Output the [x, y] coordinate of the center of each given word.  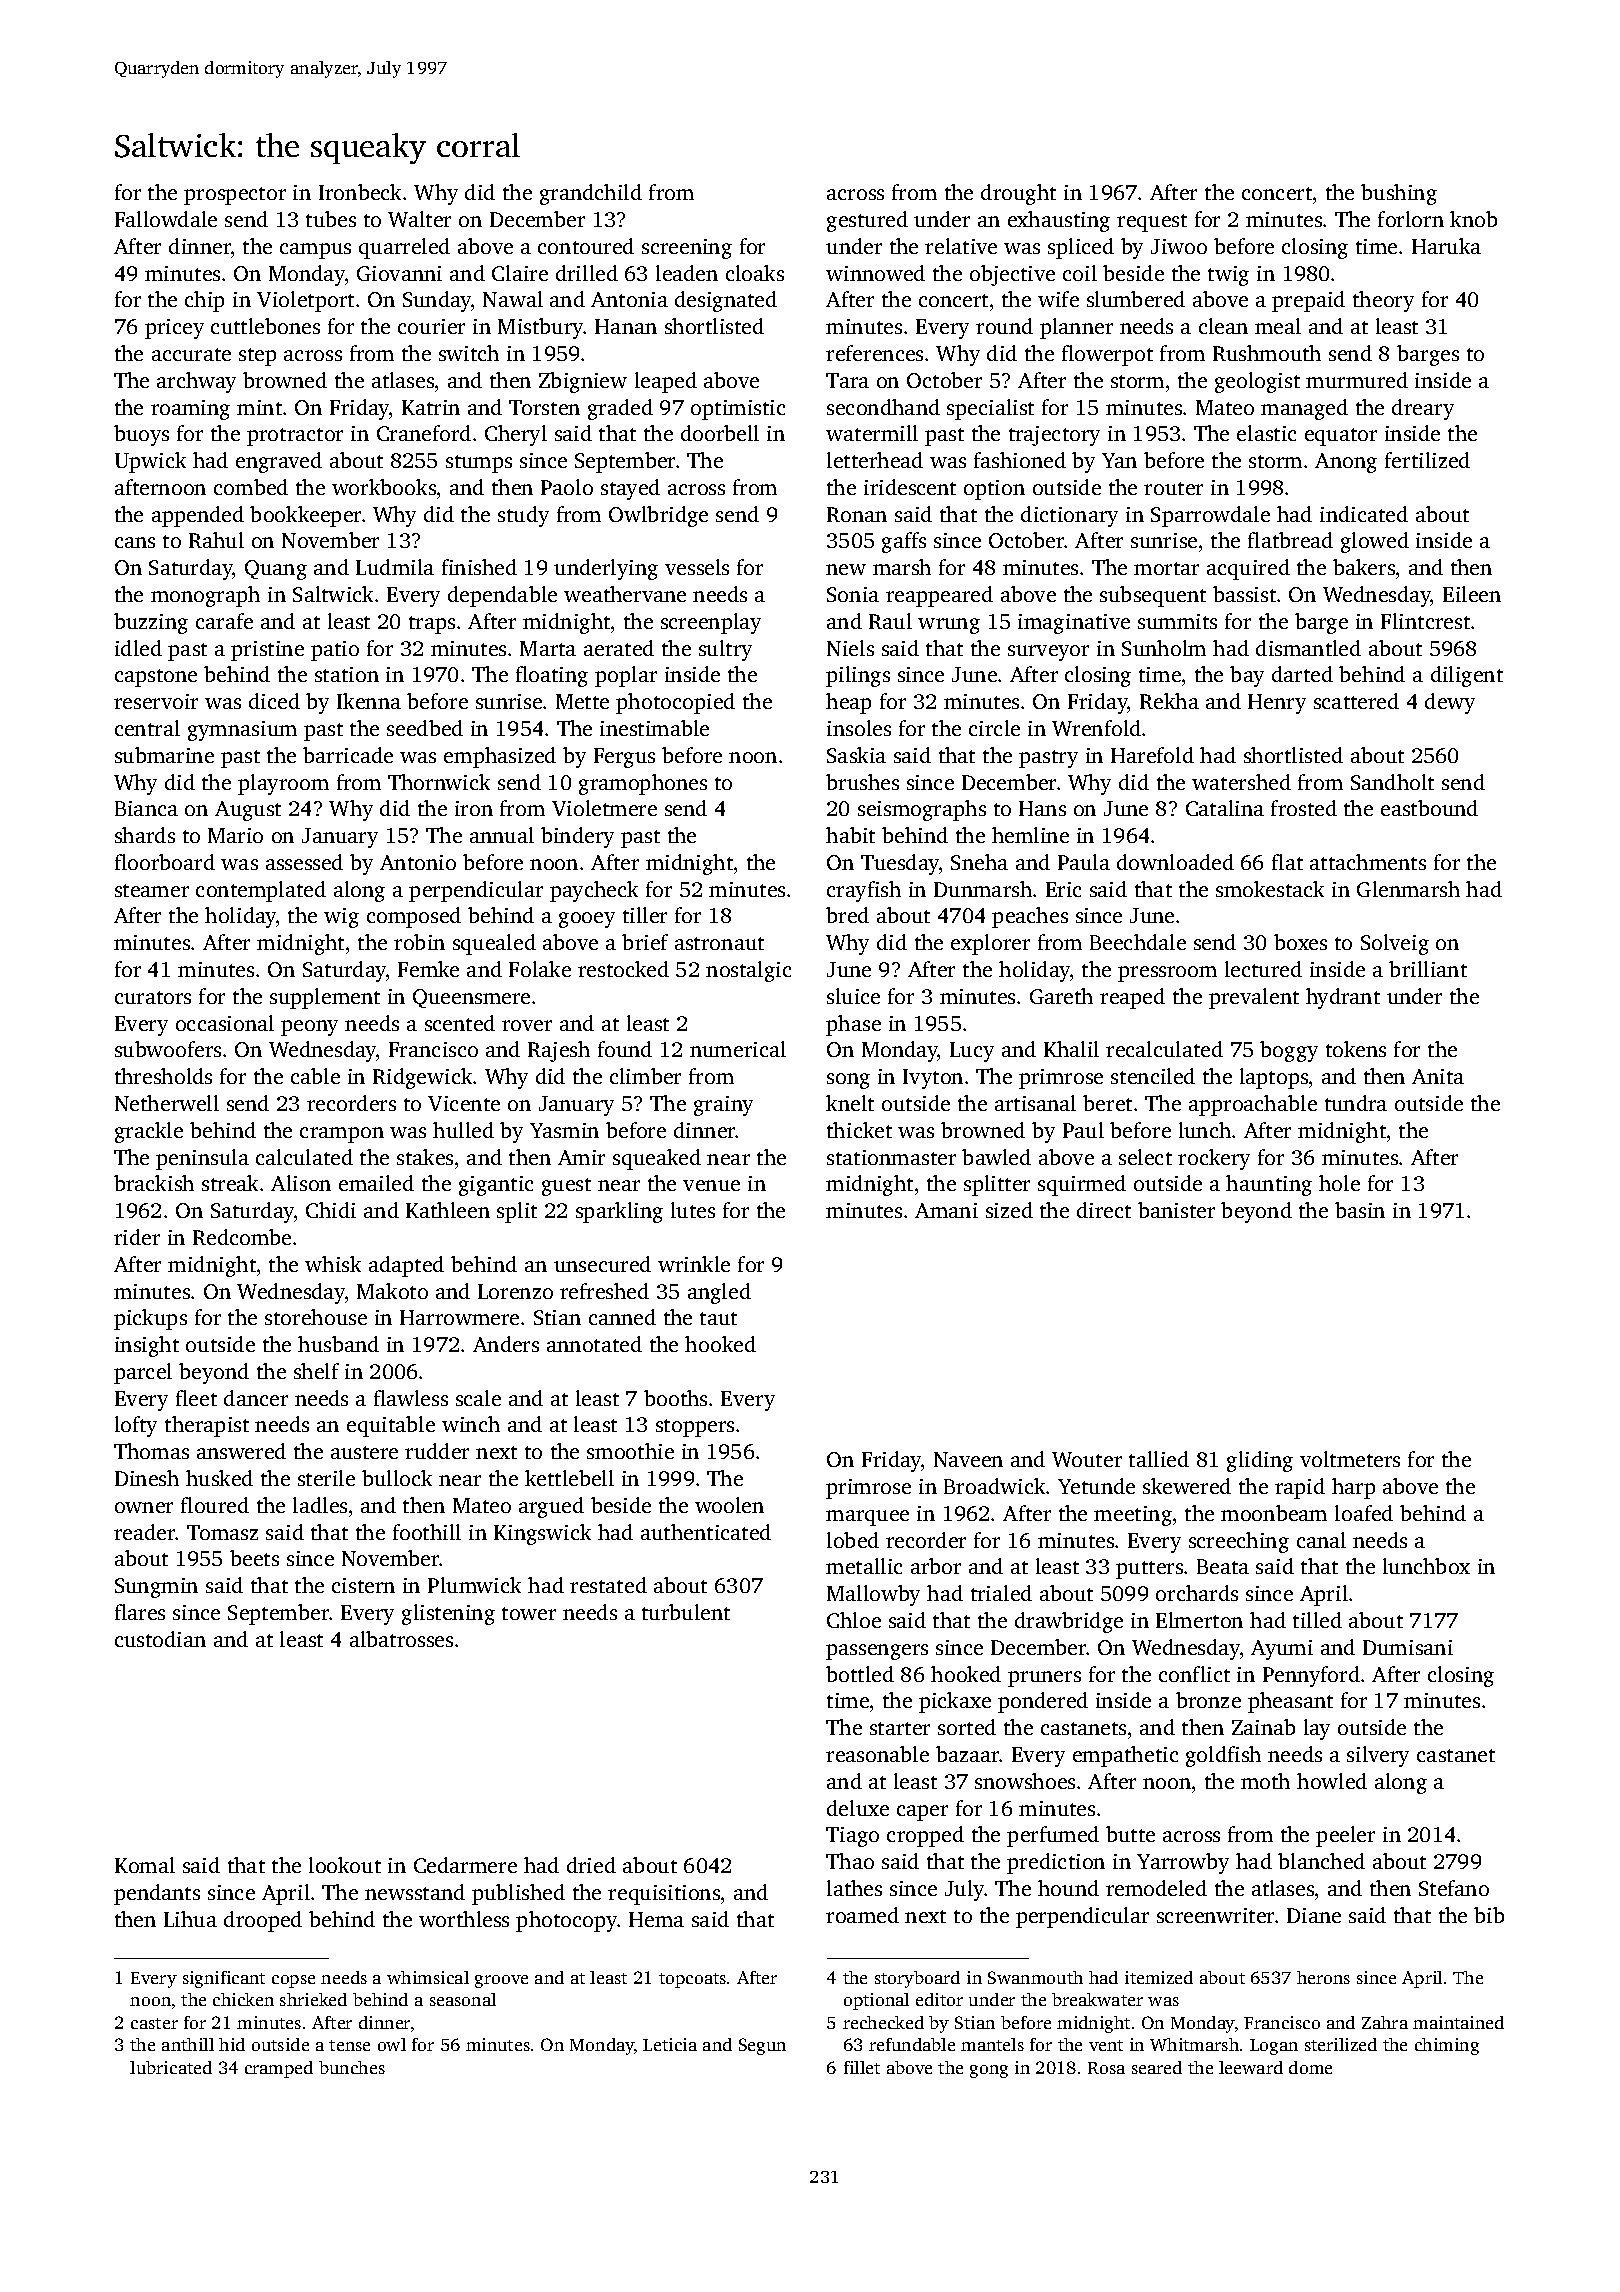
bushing [1399, 194]
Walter [419, 219]
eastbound [1429, 808]
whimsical [428, 1977]
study [523, 516]
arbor [936, 1566]
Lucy [972, 1052]
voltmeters [1350, 1459]
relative [961, 246]
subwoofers [168, 1049]
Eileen [1472, 594]
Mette [582, 701]
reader [145, 1532]
